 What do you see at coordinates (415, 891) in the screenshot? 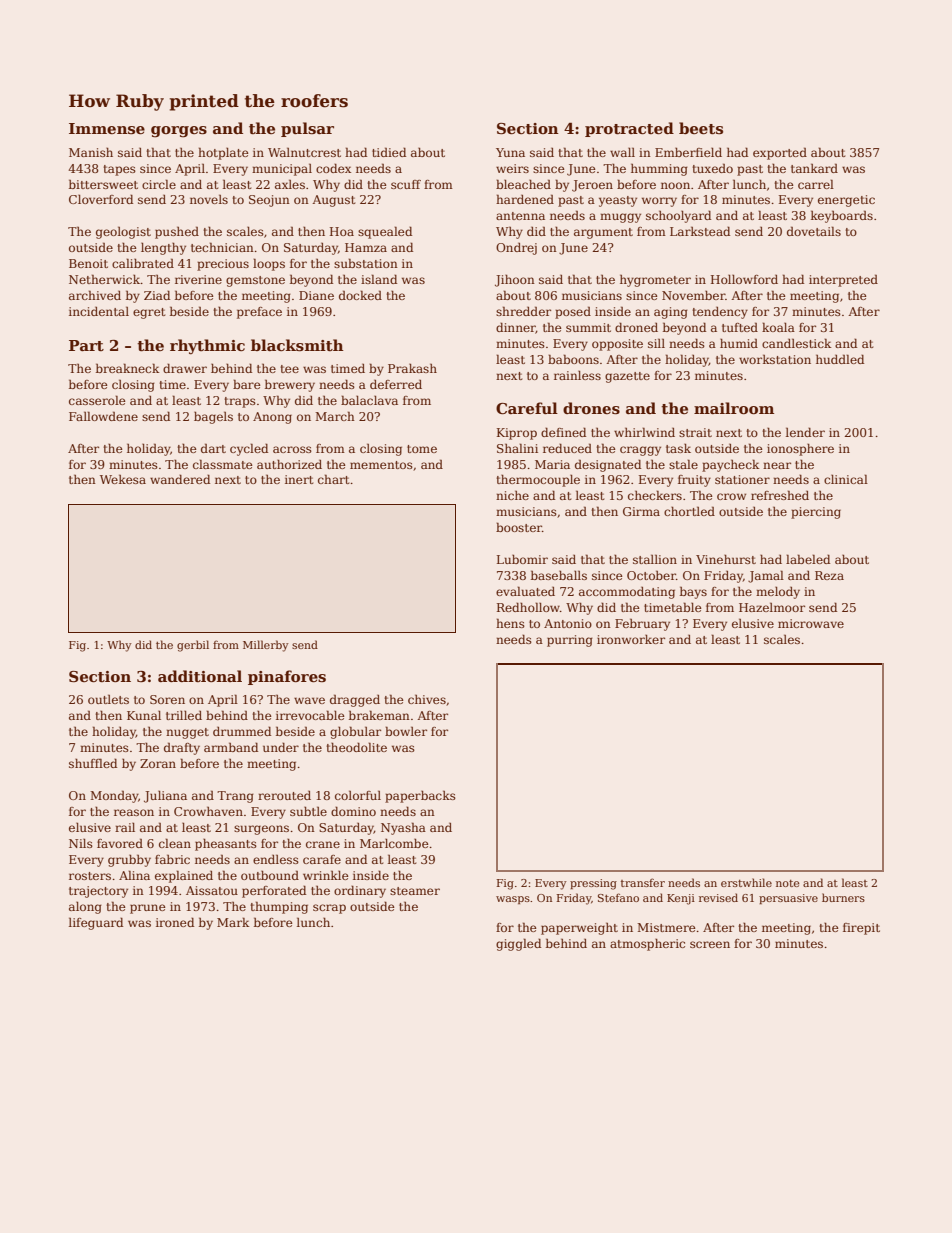
I see `steamer` at bounding box center [415, 891].
